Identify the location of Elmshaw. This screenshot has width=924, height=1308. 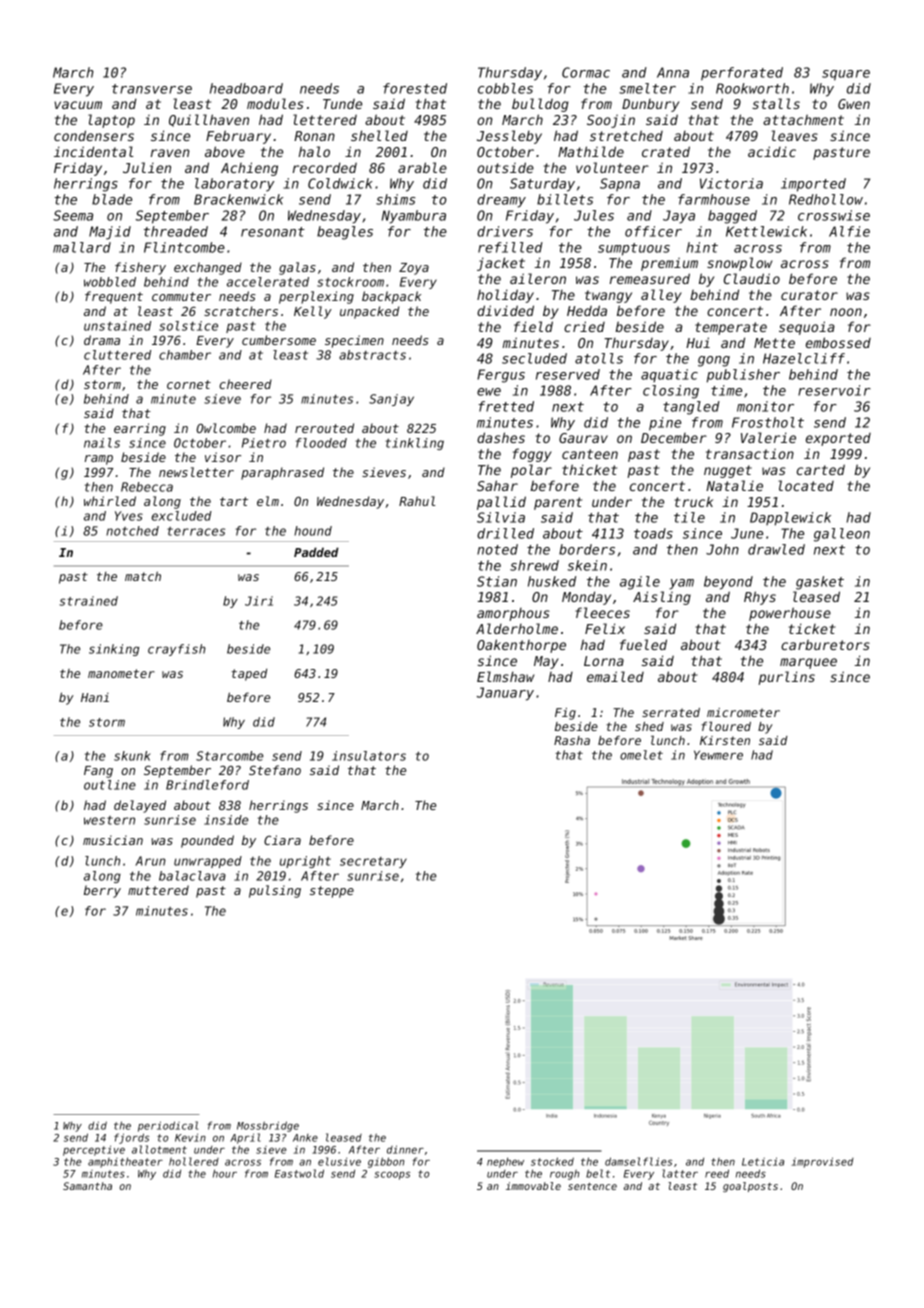
(505, 676).
